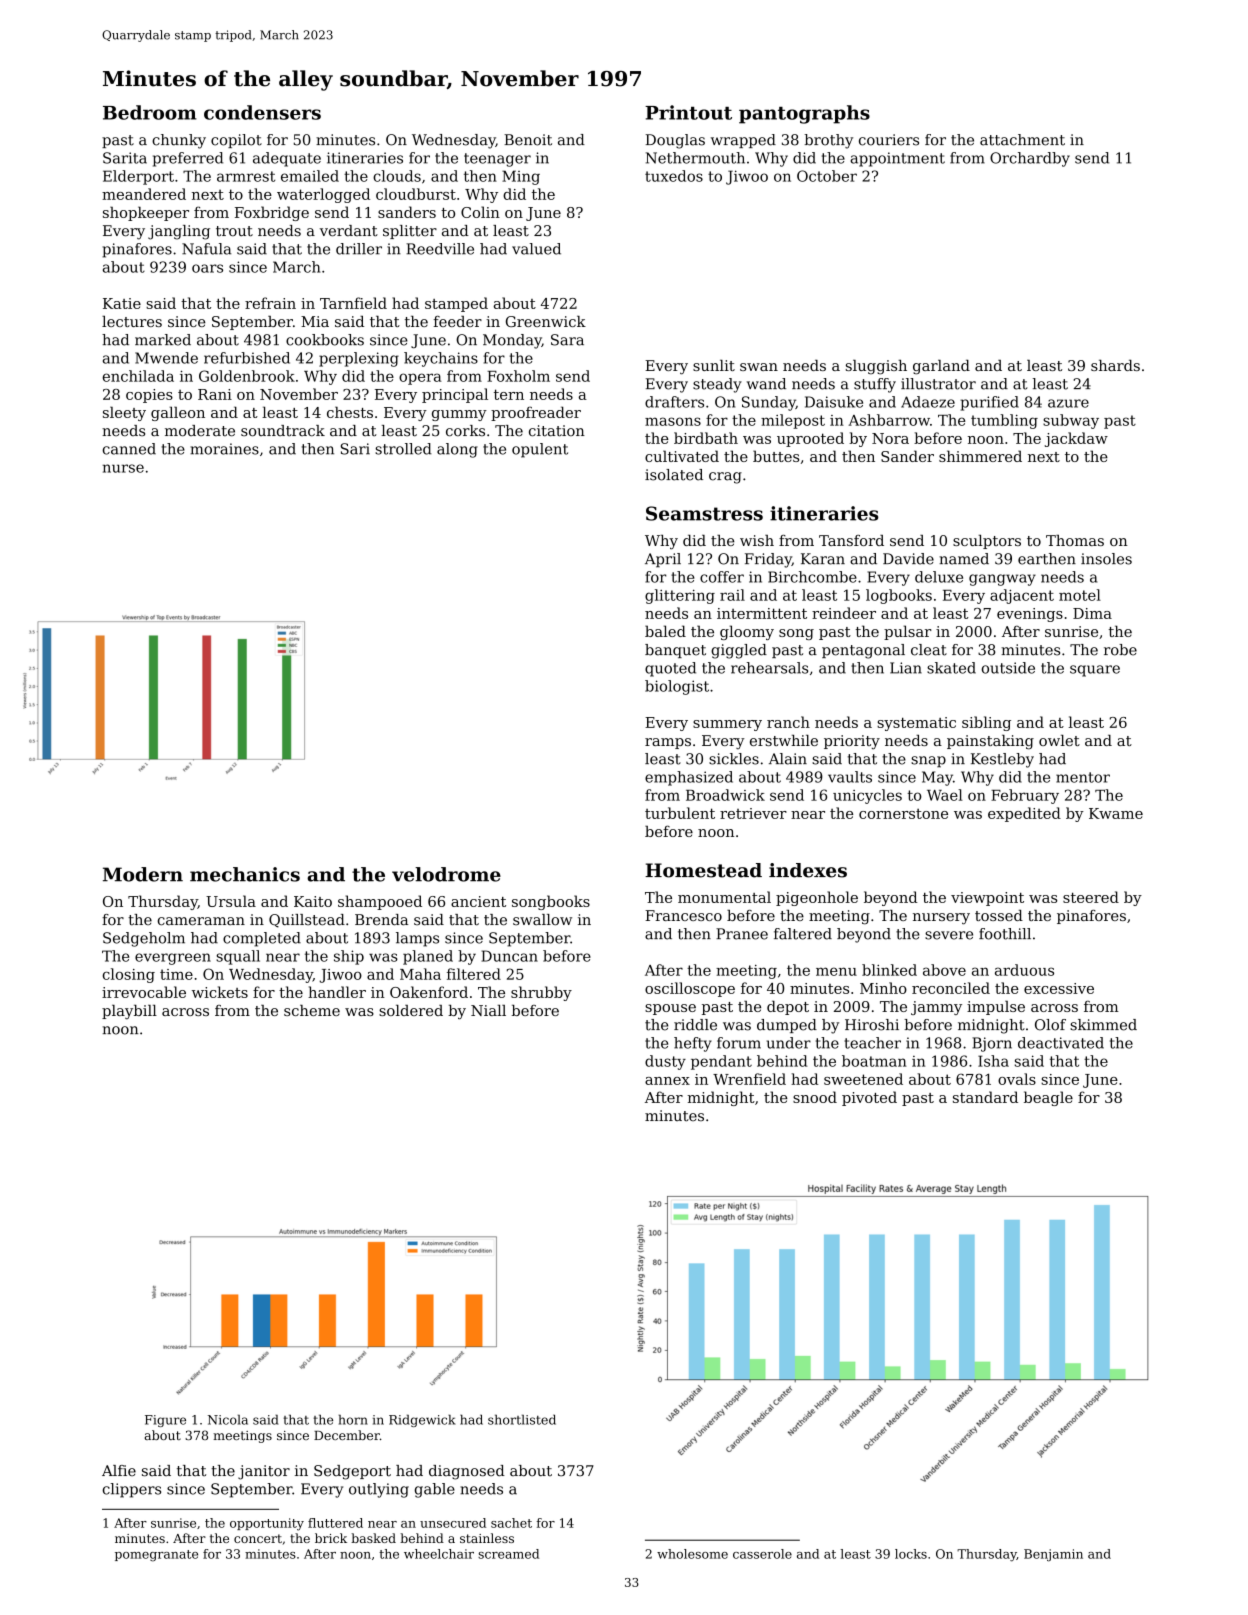  Describe the element at coordinates (528, 140) in the screenshot. I see `Benoit` at that location.
